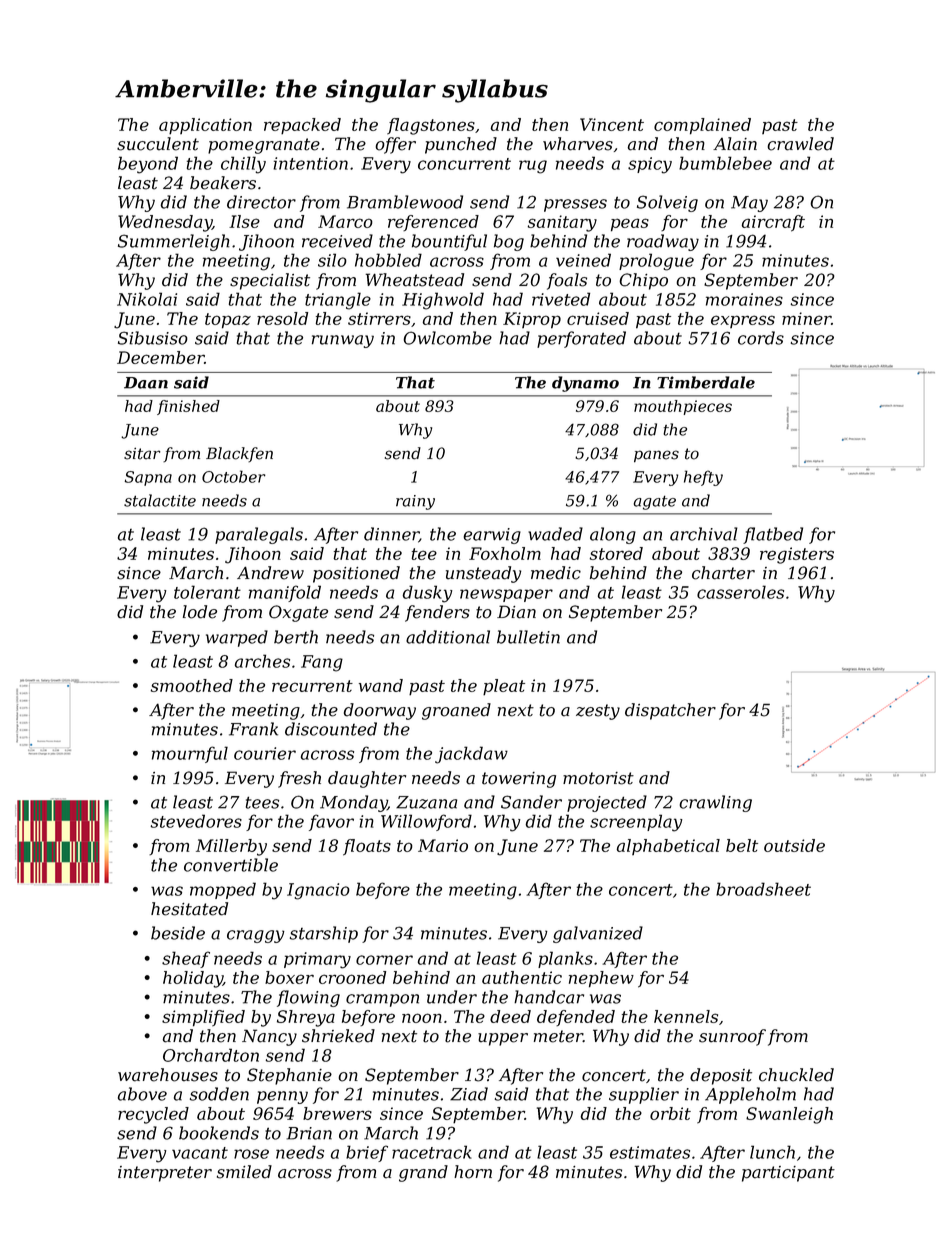 This page has height=1233, width=952. I want to click on galvanized, so click(598, 934).
